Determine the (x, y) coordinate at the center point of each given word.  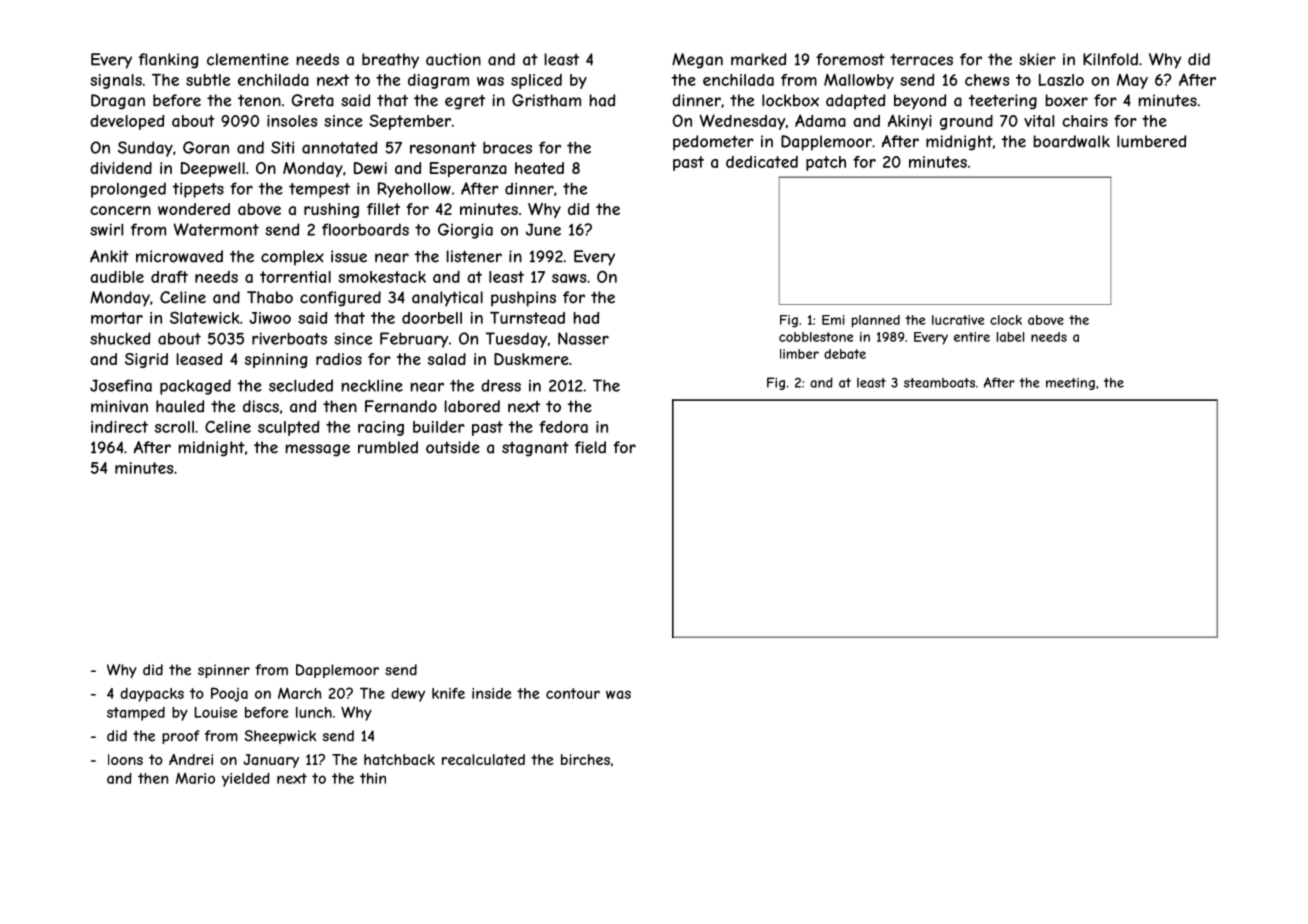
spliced (536, 81)
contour (573, 693)
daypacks (152, 695)
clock (1006, 320)
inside (491, 693)
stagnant (535, 449)
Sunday (145, 149)
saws (569, 278)
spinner (224, 671)
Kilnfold (1110, 59)
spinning (276, 360)
